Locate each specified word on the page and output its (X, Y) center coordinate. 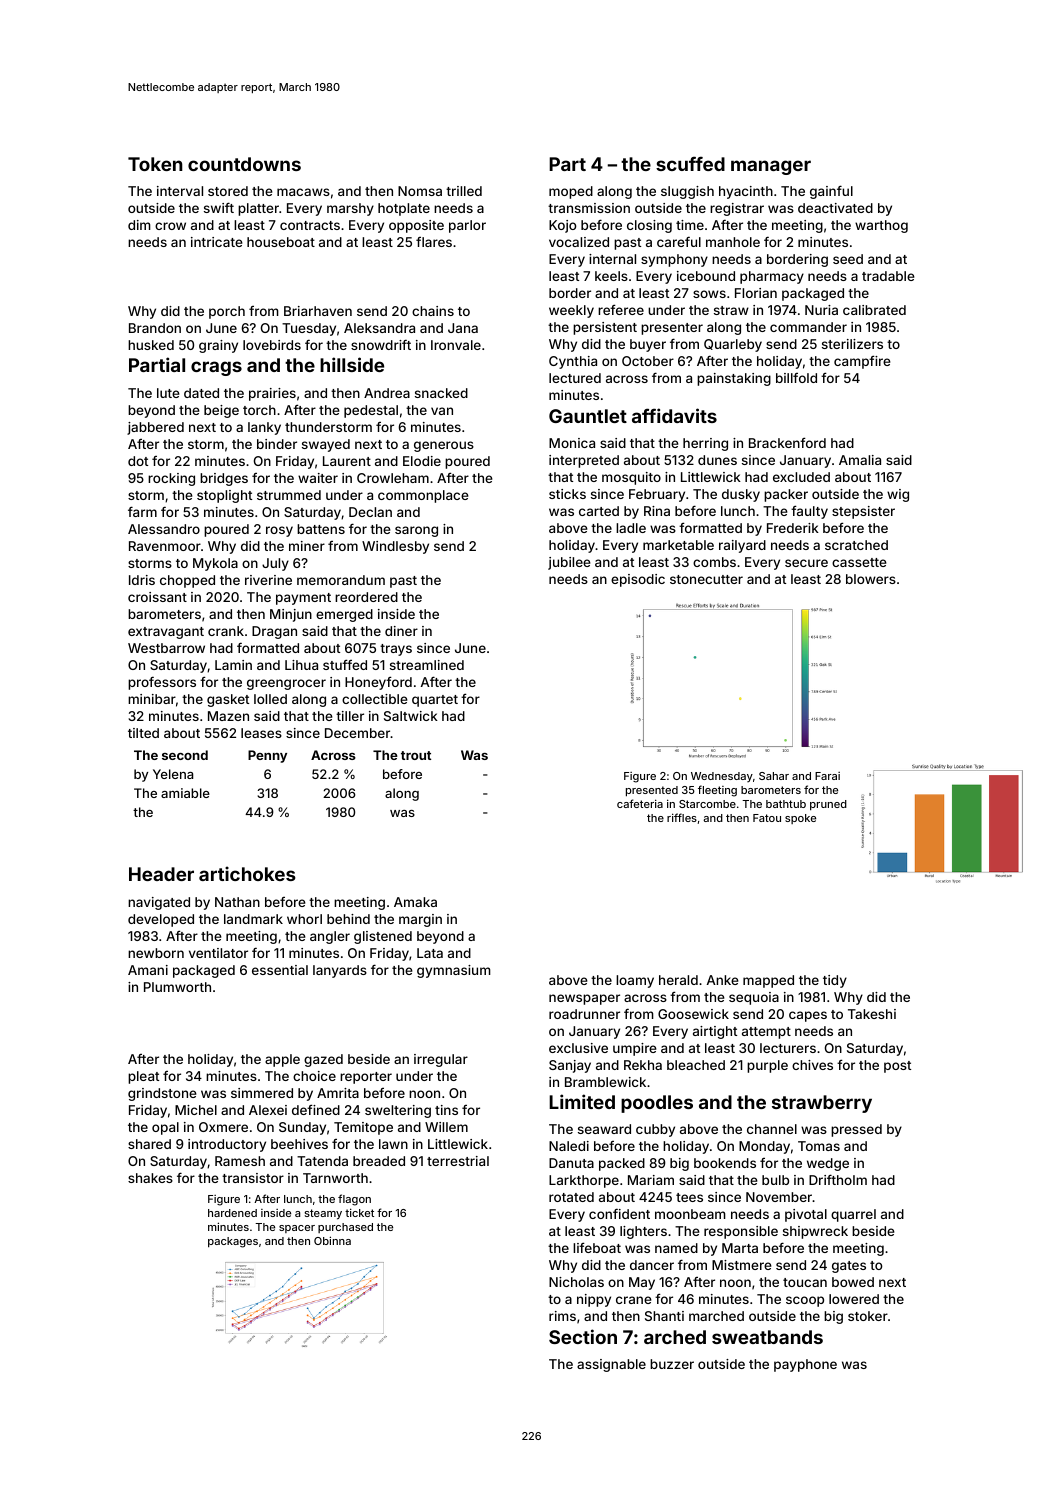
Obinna (332, 1240)
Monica (572, 443)
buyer (648, 345)
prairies (272, 394)
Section (583, 1336)
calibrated (874, 310)
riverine (268, 580)
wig (898, 495)
